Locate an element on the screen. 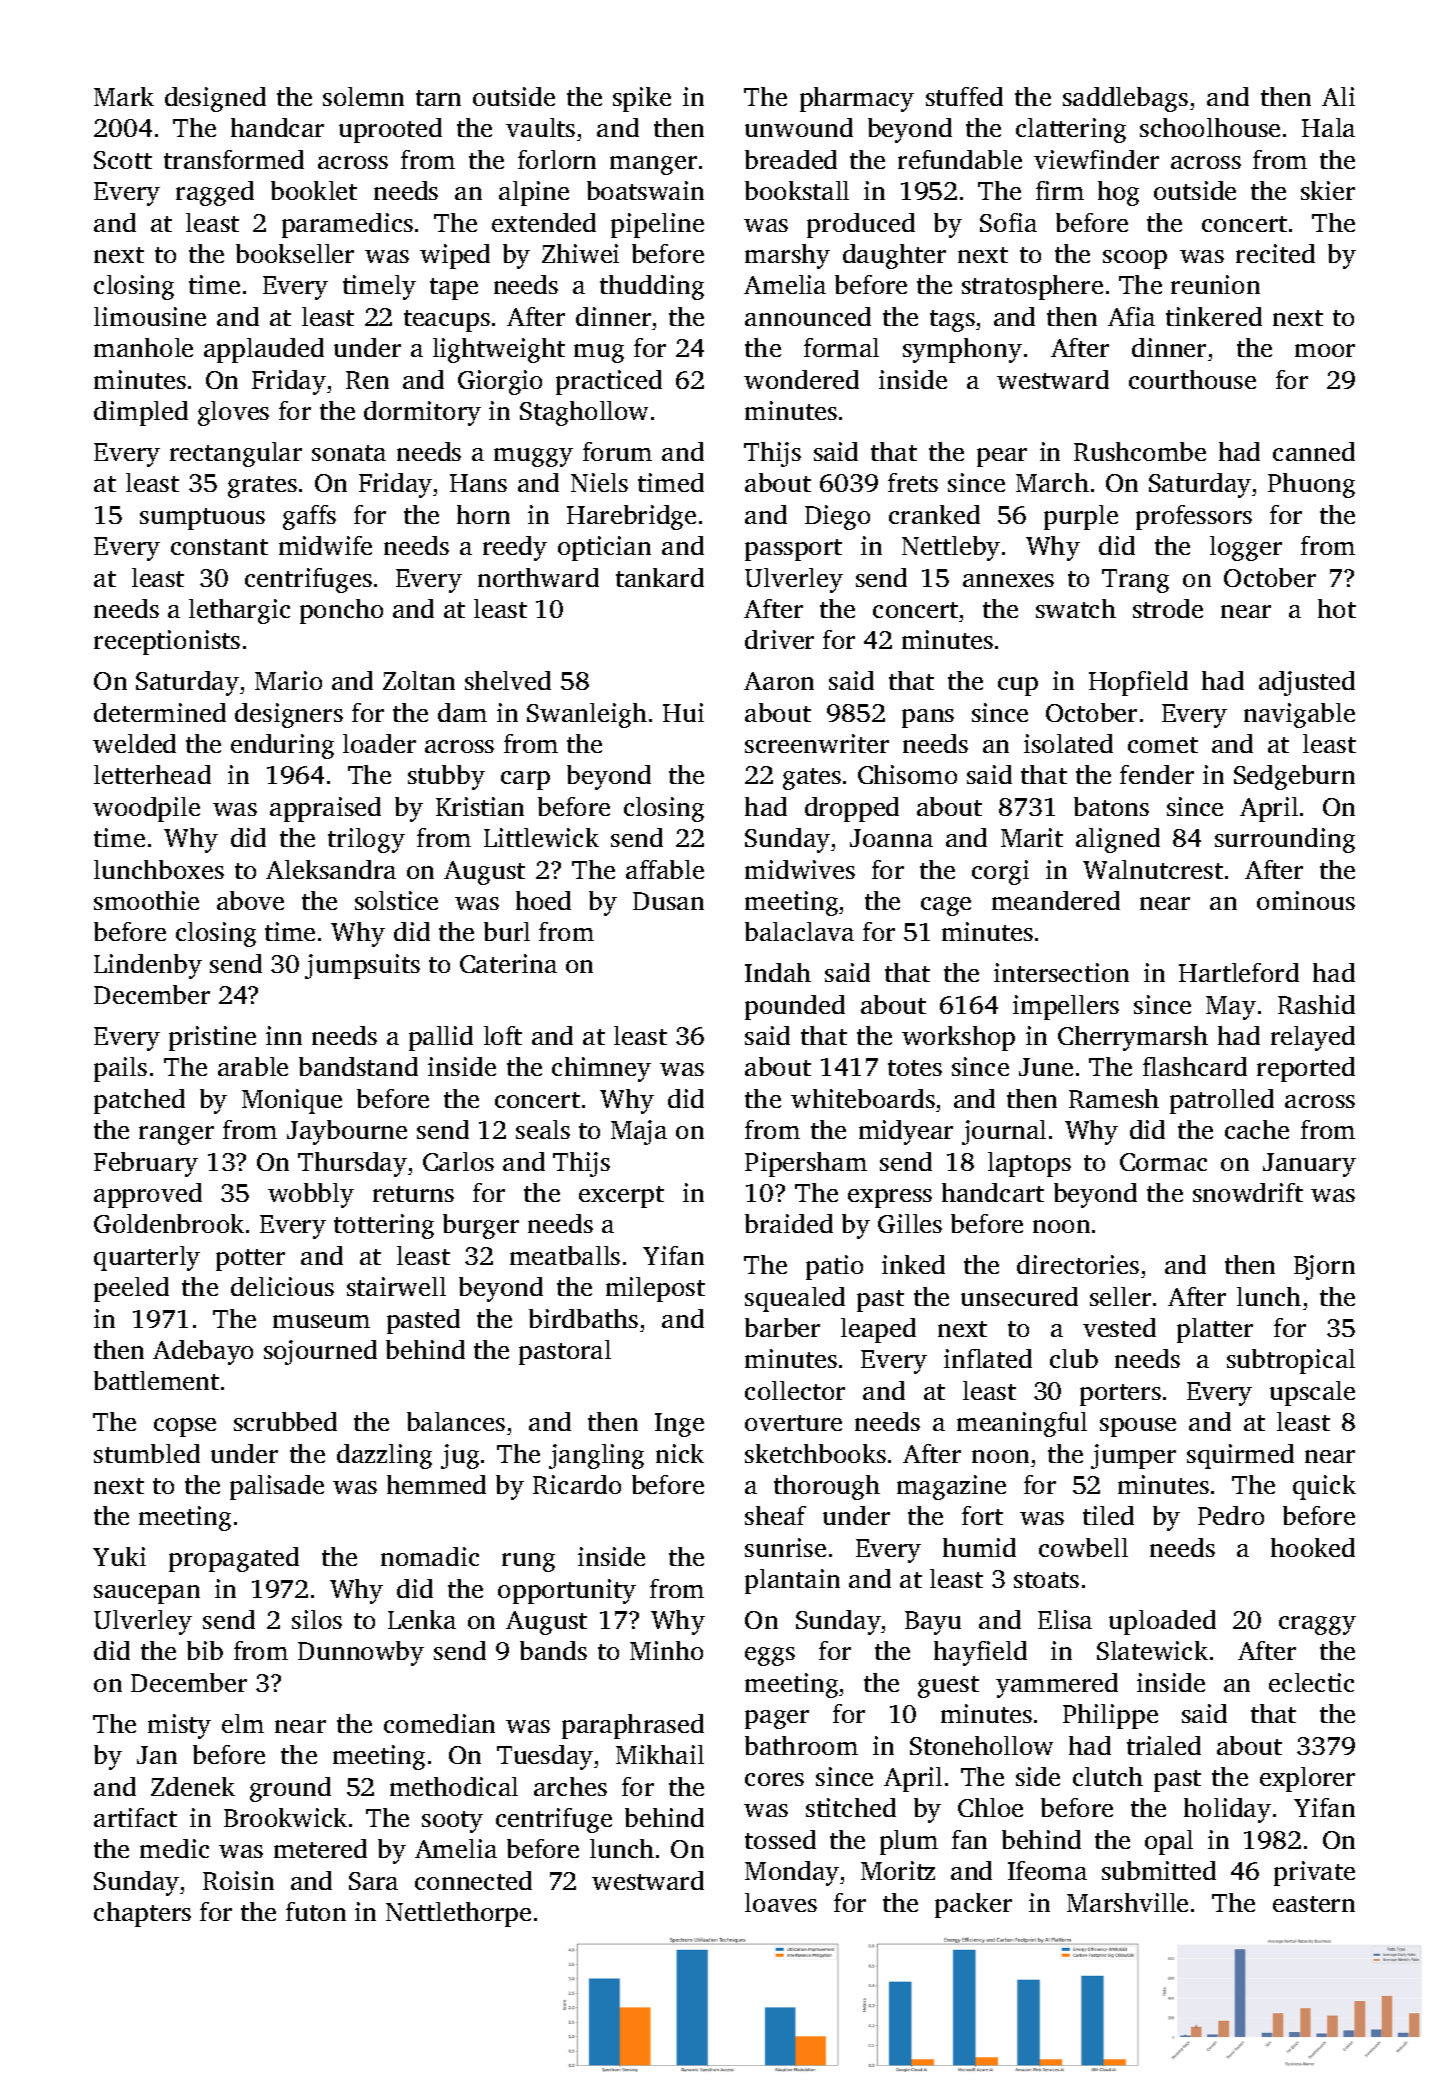 The height and width of the screenshot is (2100, 1450). fort is located at coordinates (982, 1515).
